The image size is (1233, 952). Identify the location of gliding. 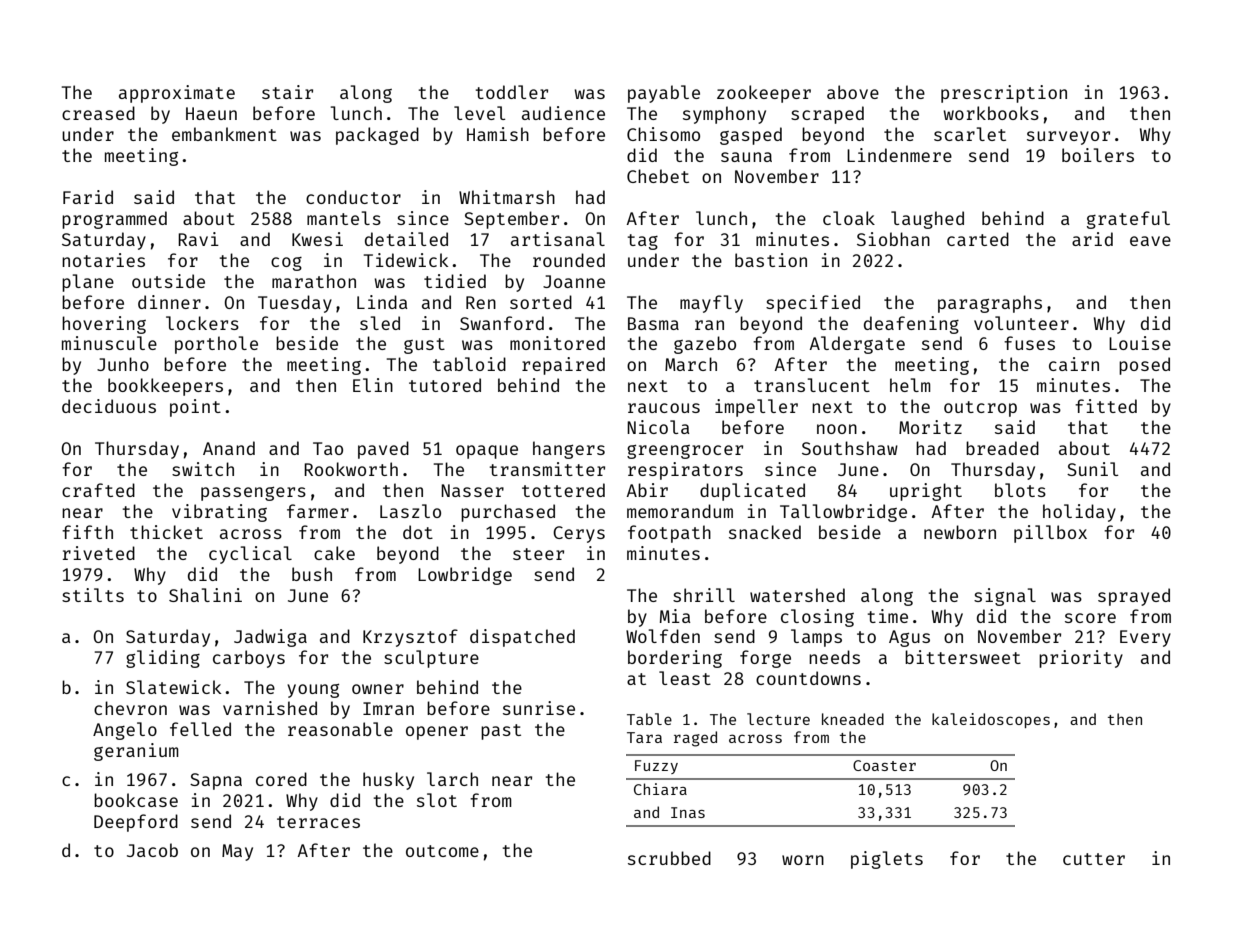
(163, 659).
